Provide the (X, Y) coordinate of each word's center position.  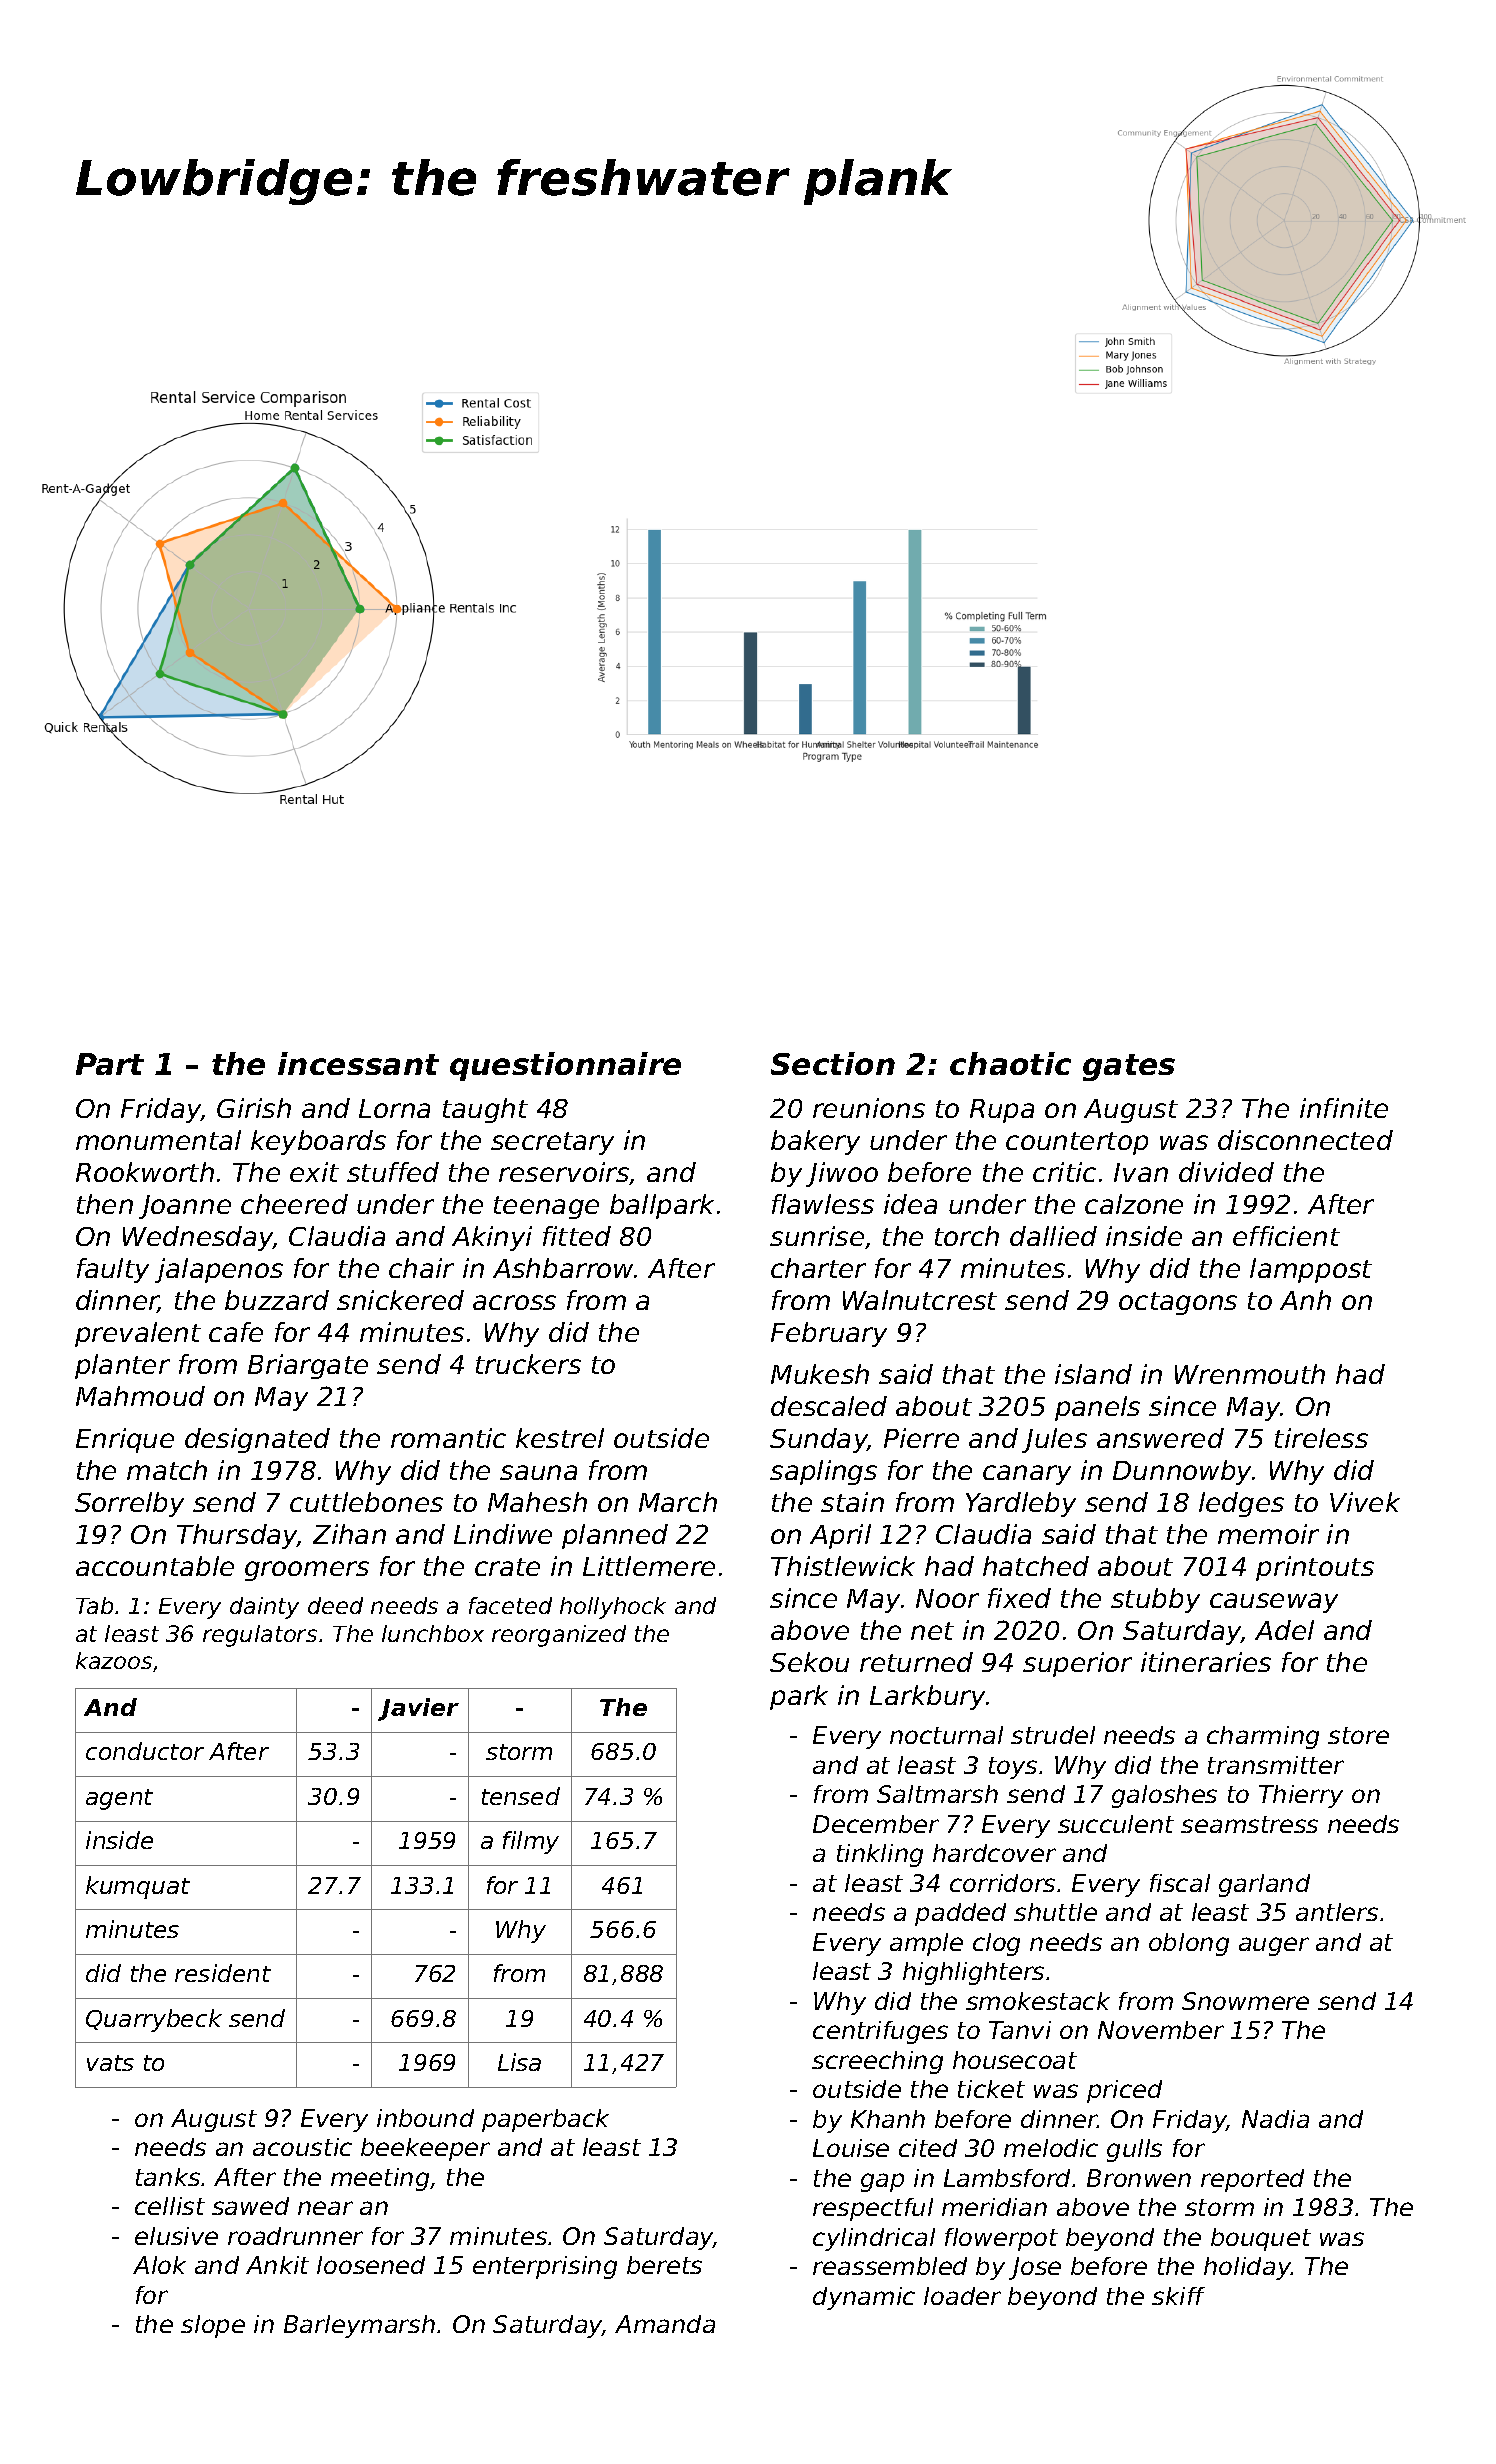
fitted (577, 1236)
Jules (1054, 1440)
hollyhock (613, 1608)
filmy (531, 1842)
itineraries (1206, 1662)
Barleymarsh (359, 2326)
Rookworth (145, 1172)
